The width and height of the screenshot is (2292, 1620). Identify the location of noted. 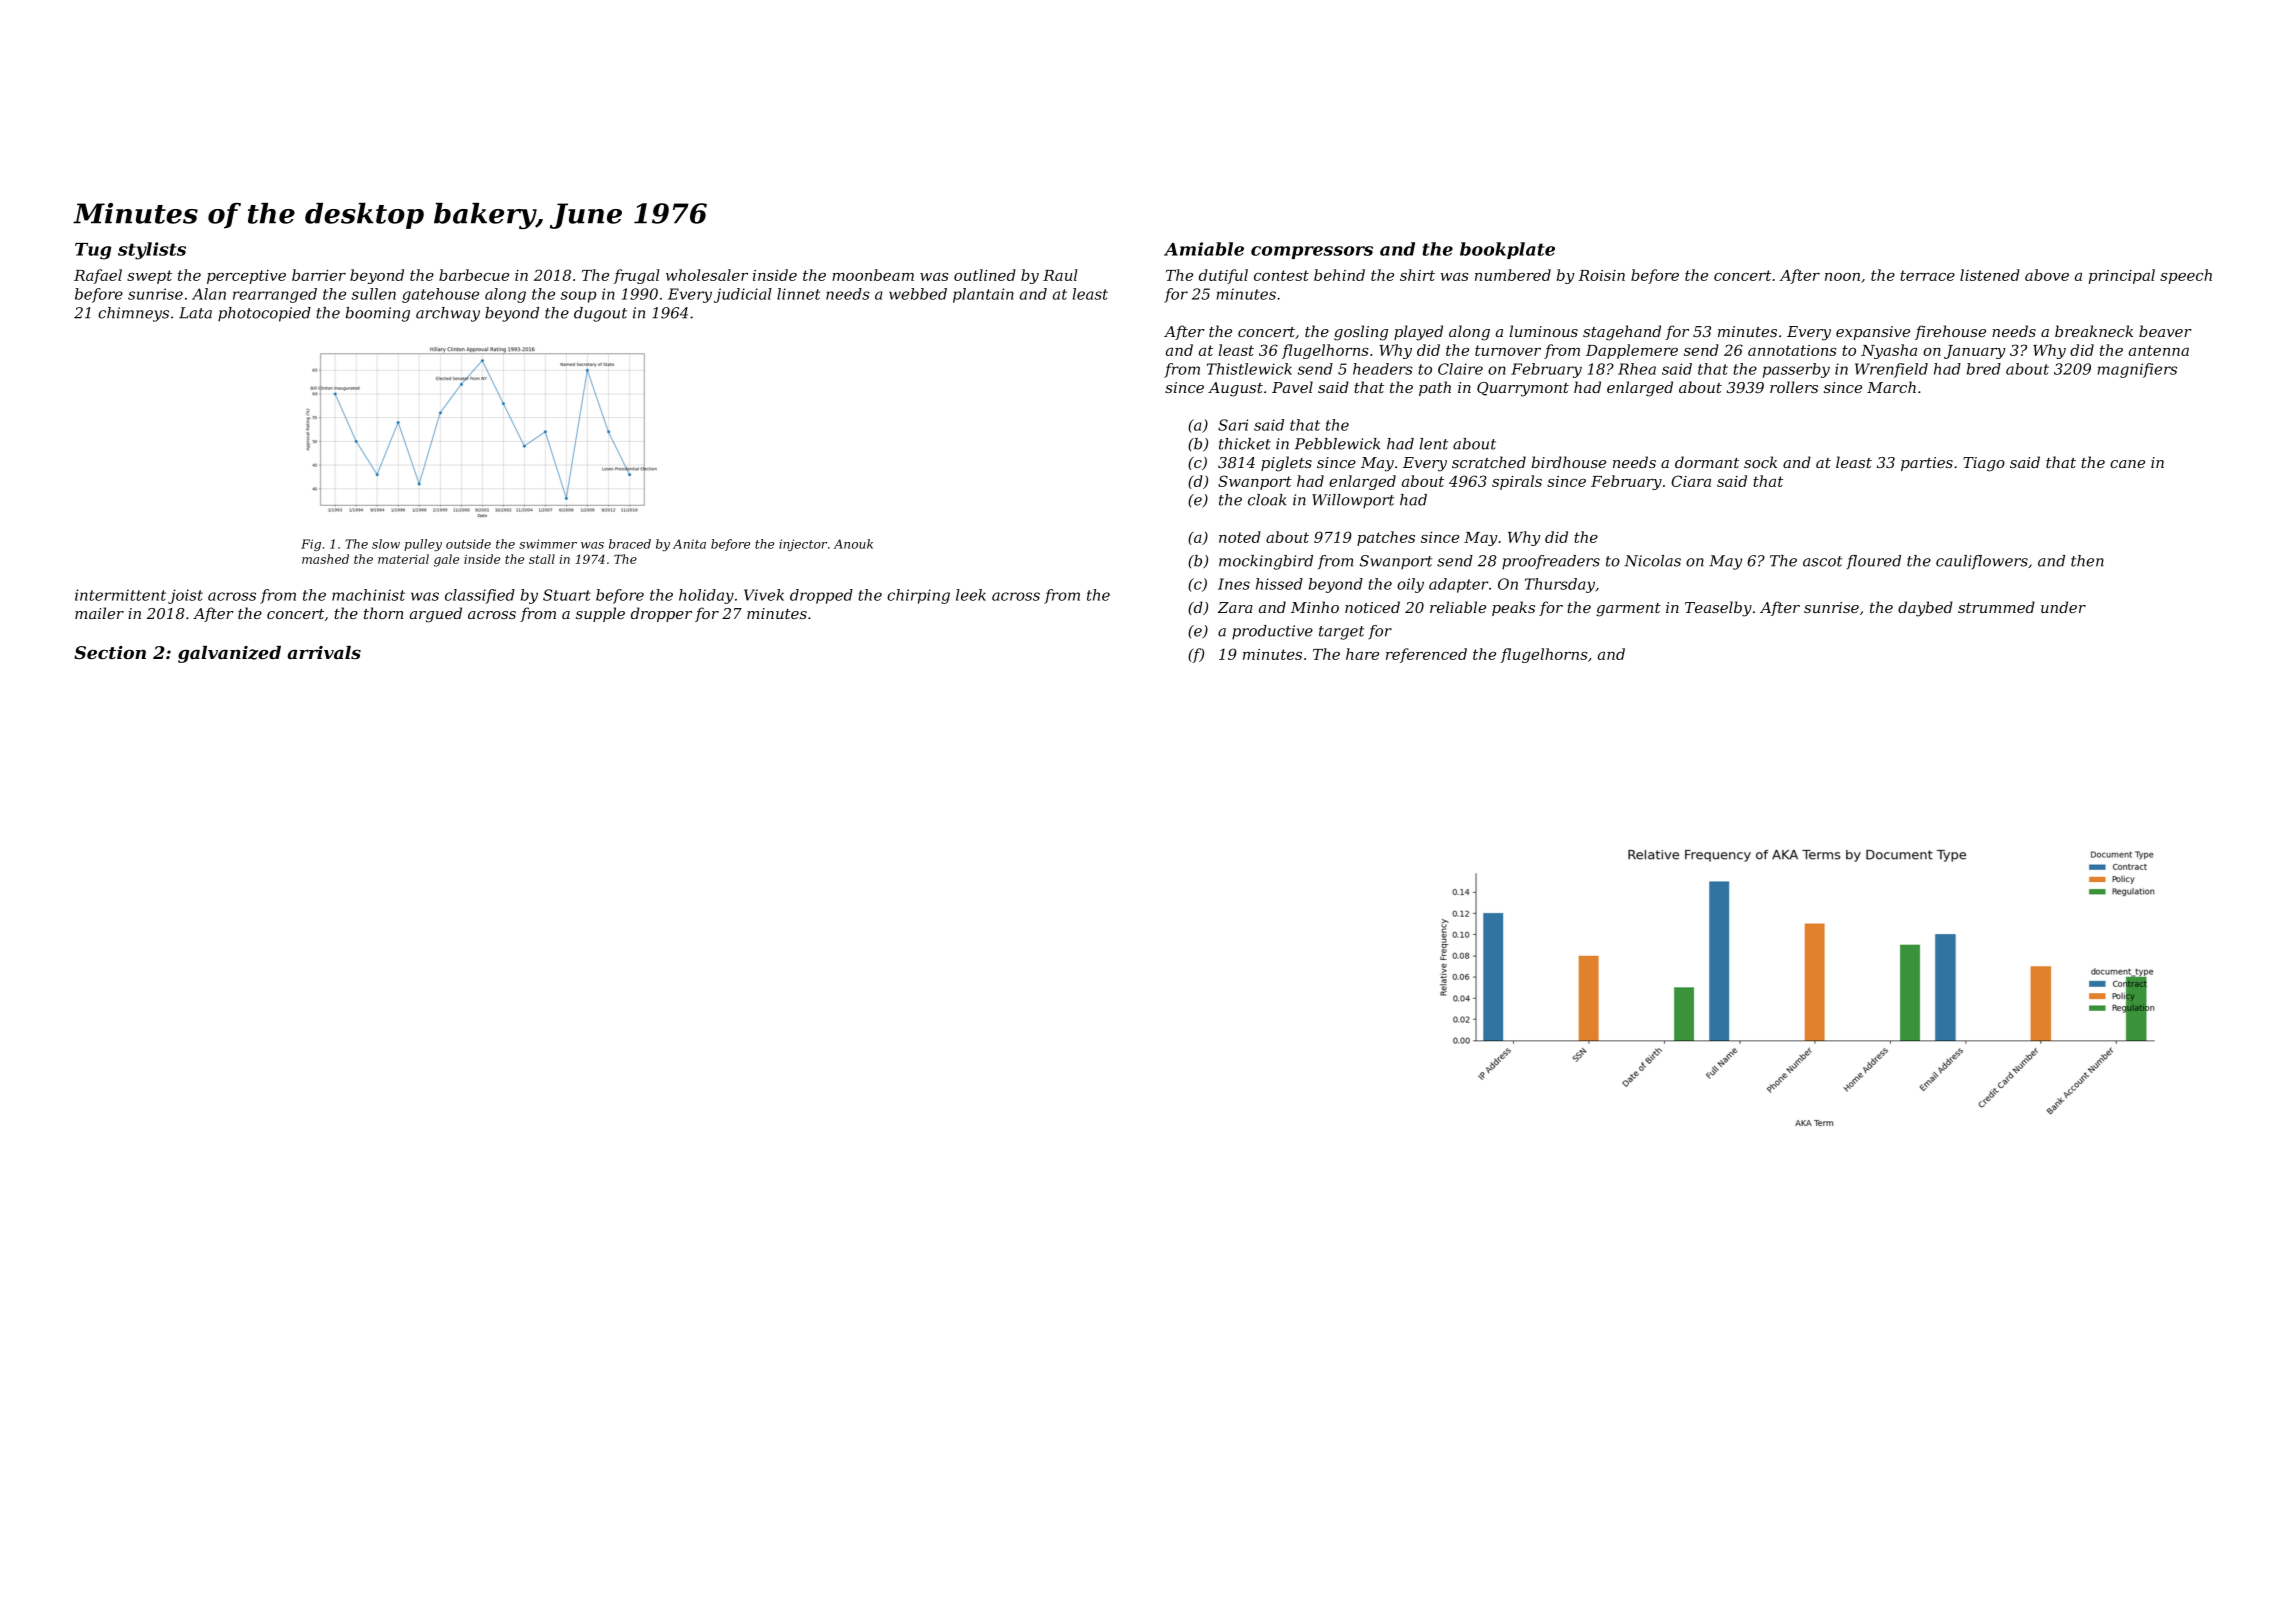
(1240, 537).
